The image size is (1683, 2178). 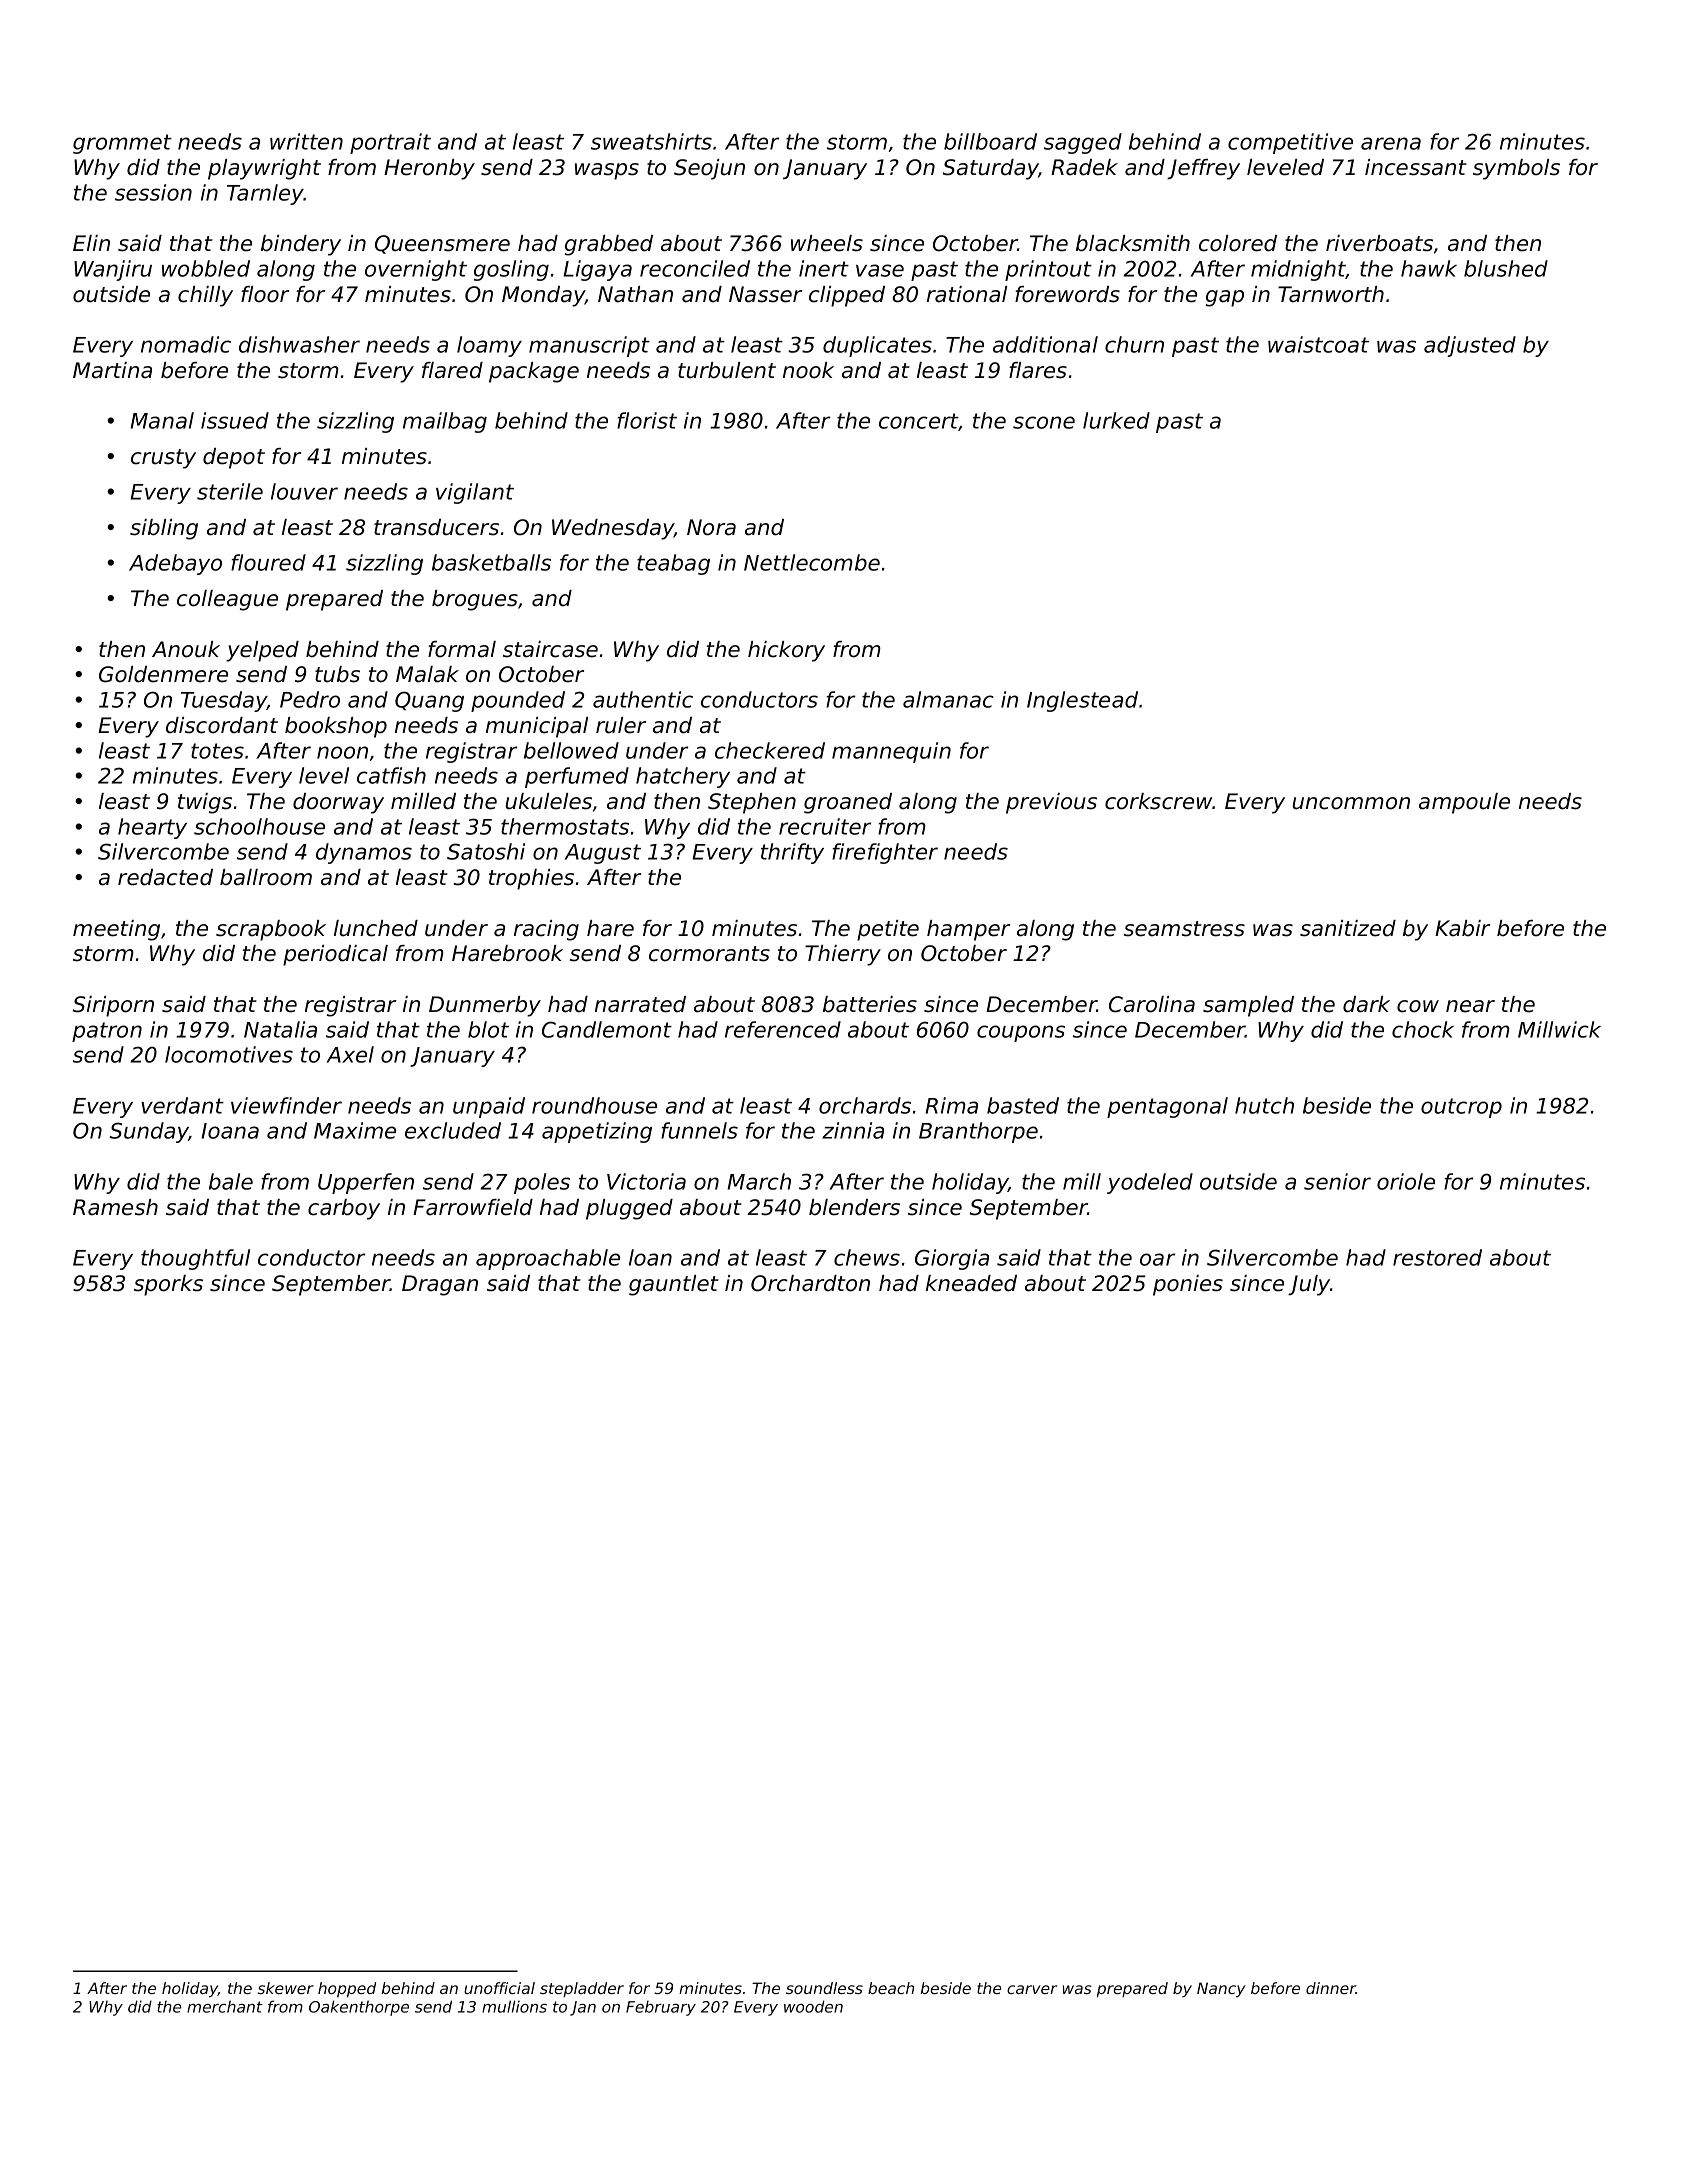 I want to click on Inglestead, so click(x=1082, y=701).
